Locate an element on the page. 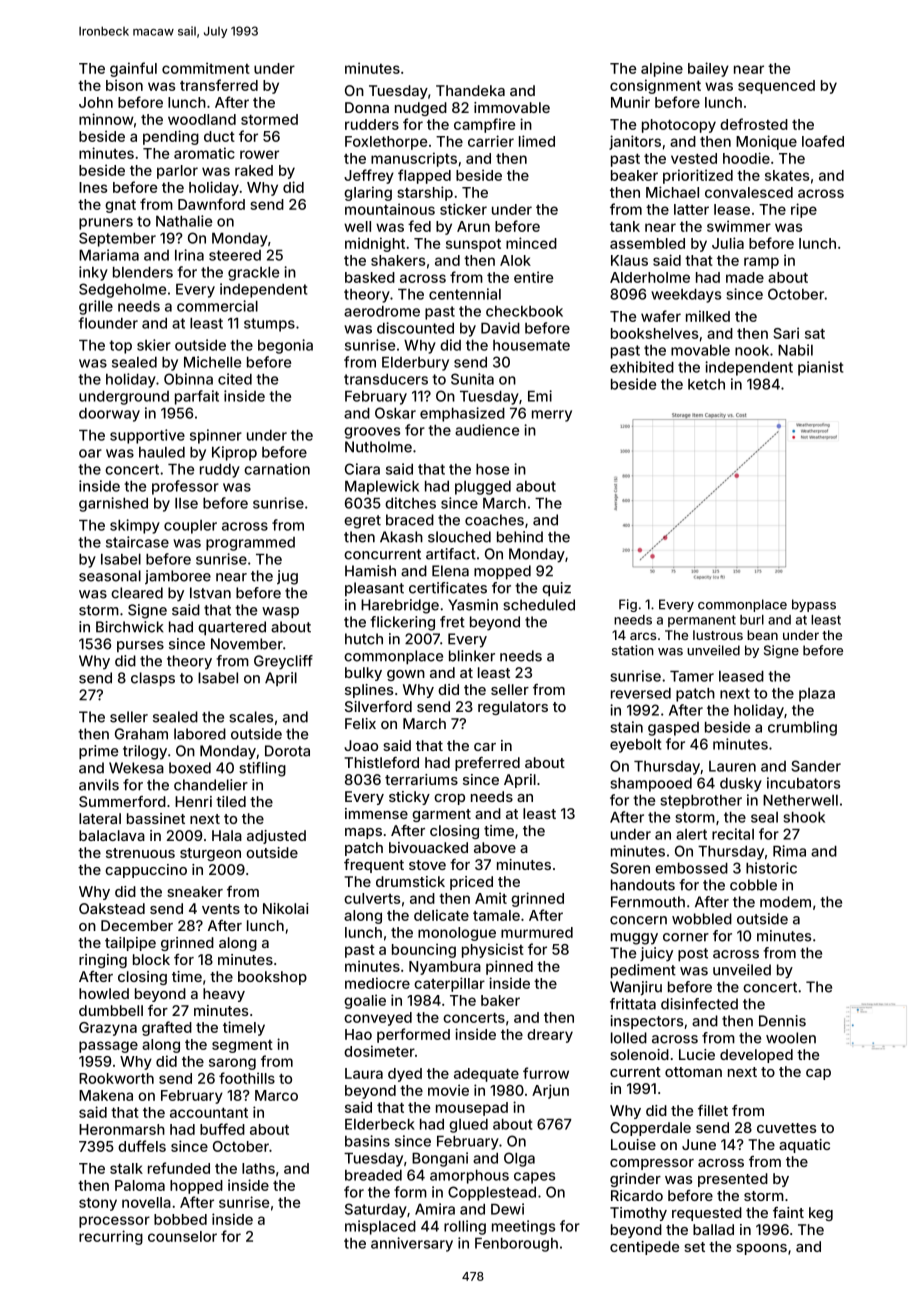 The image size is (924, 1308). sticker is located at coordinates (463, 209).
